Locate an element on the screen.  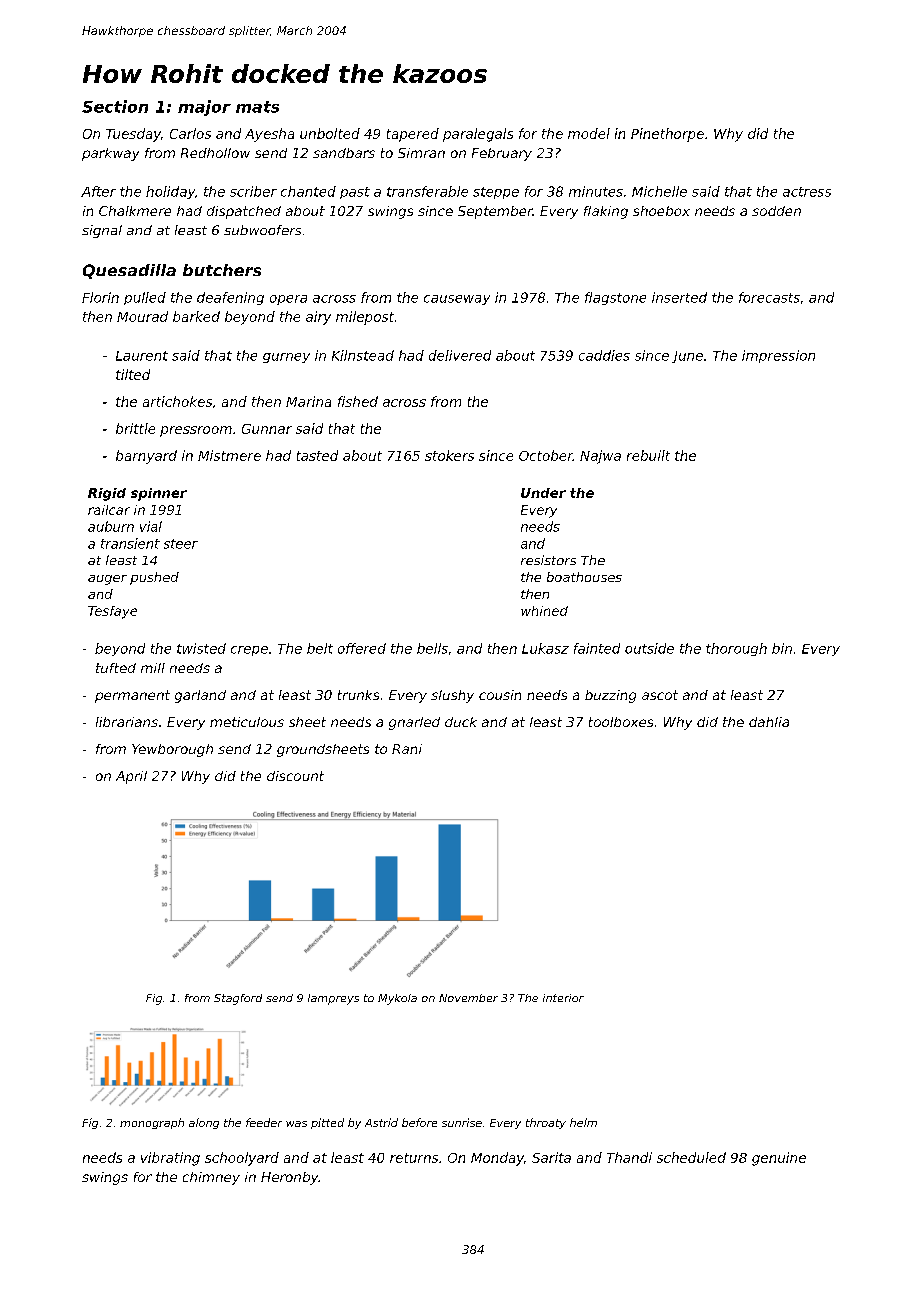
Stagford is located at coordinates (238, 999).
